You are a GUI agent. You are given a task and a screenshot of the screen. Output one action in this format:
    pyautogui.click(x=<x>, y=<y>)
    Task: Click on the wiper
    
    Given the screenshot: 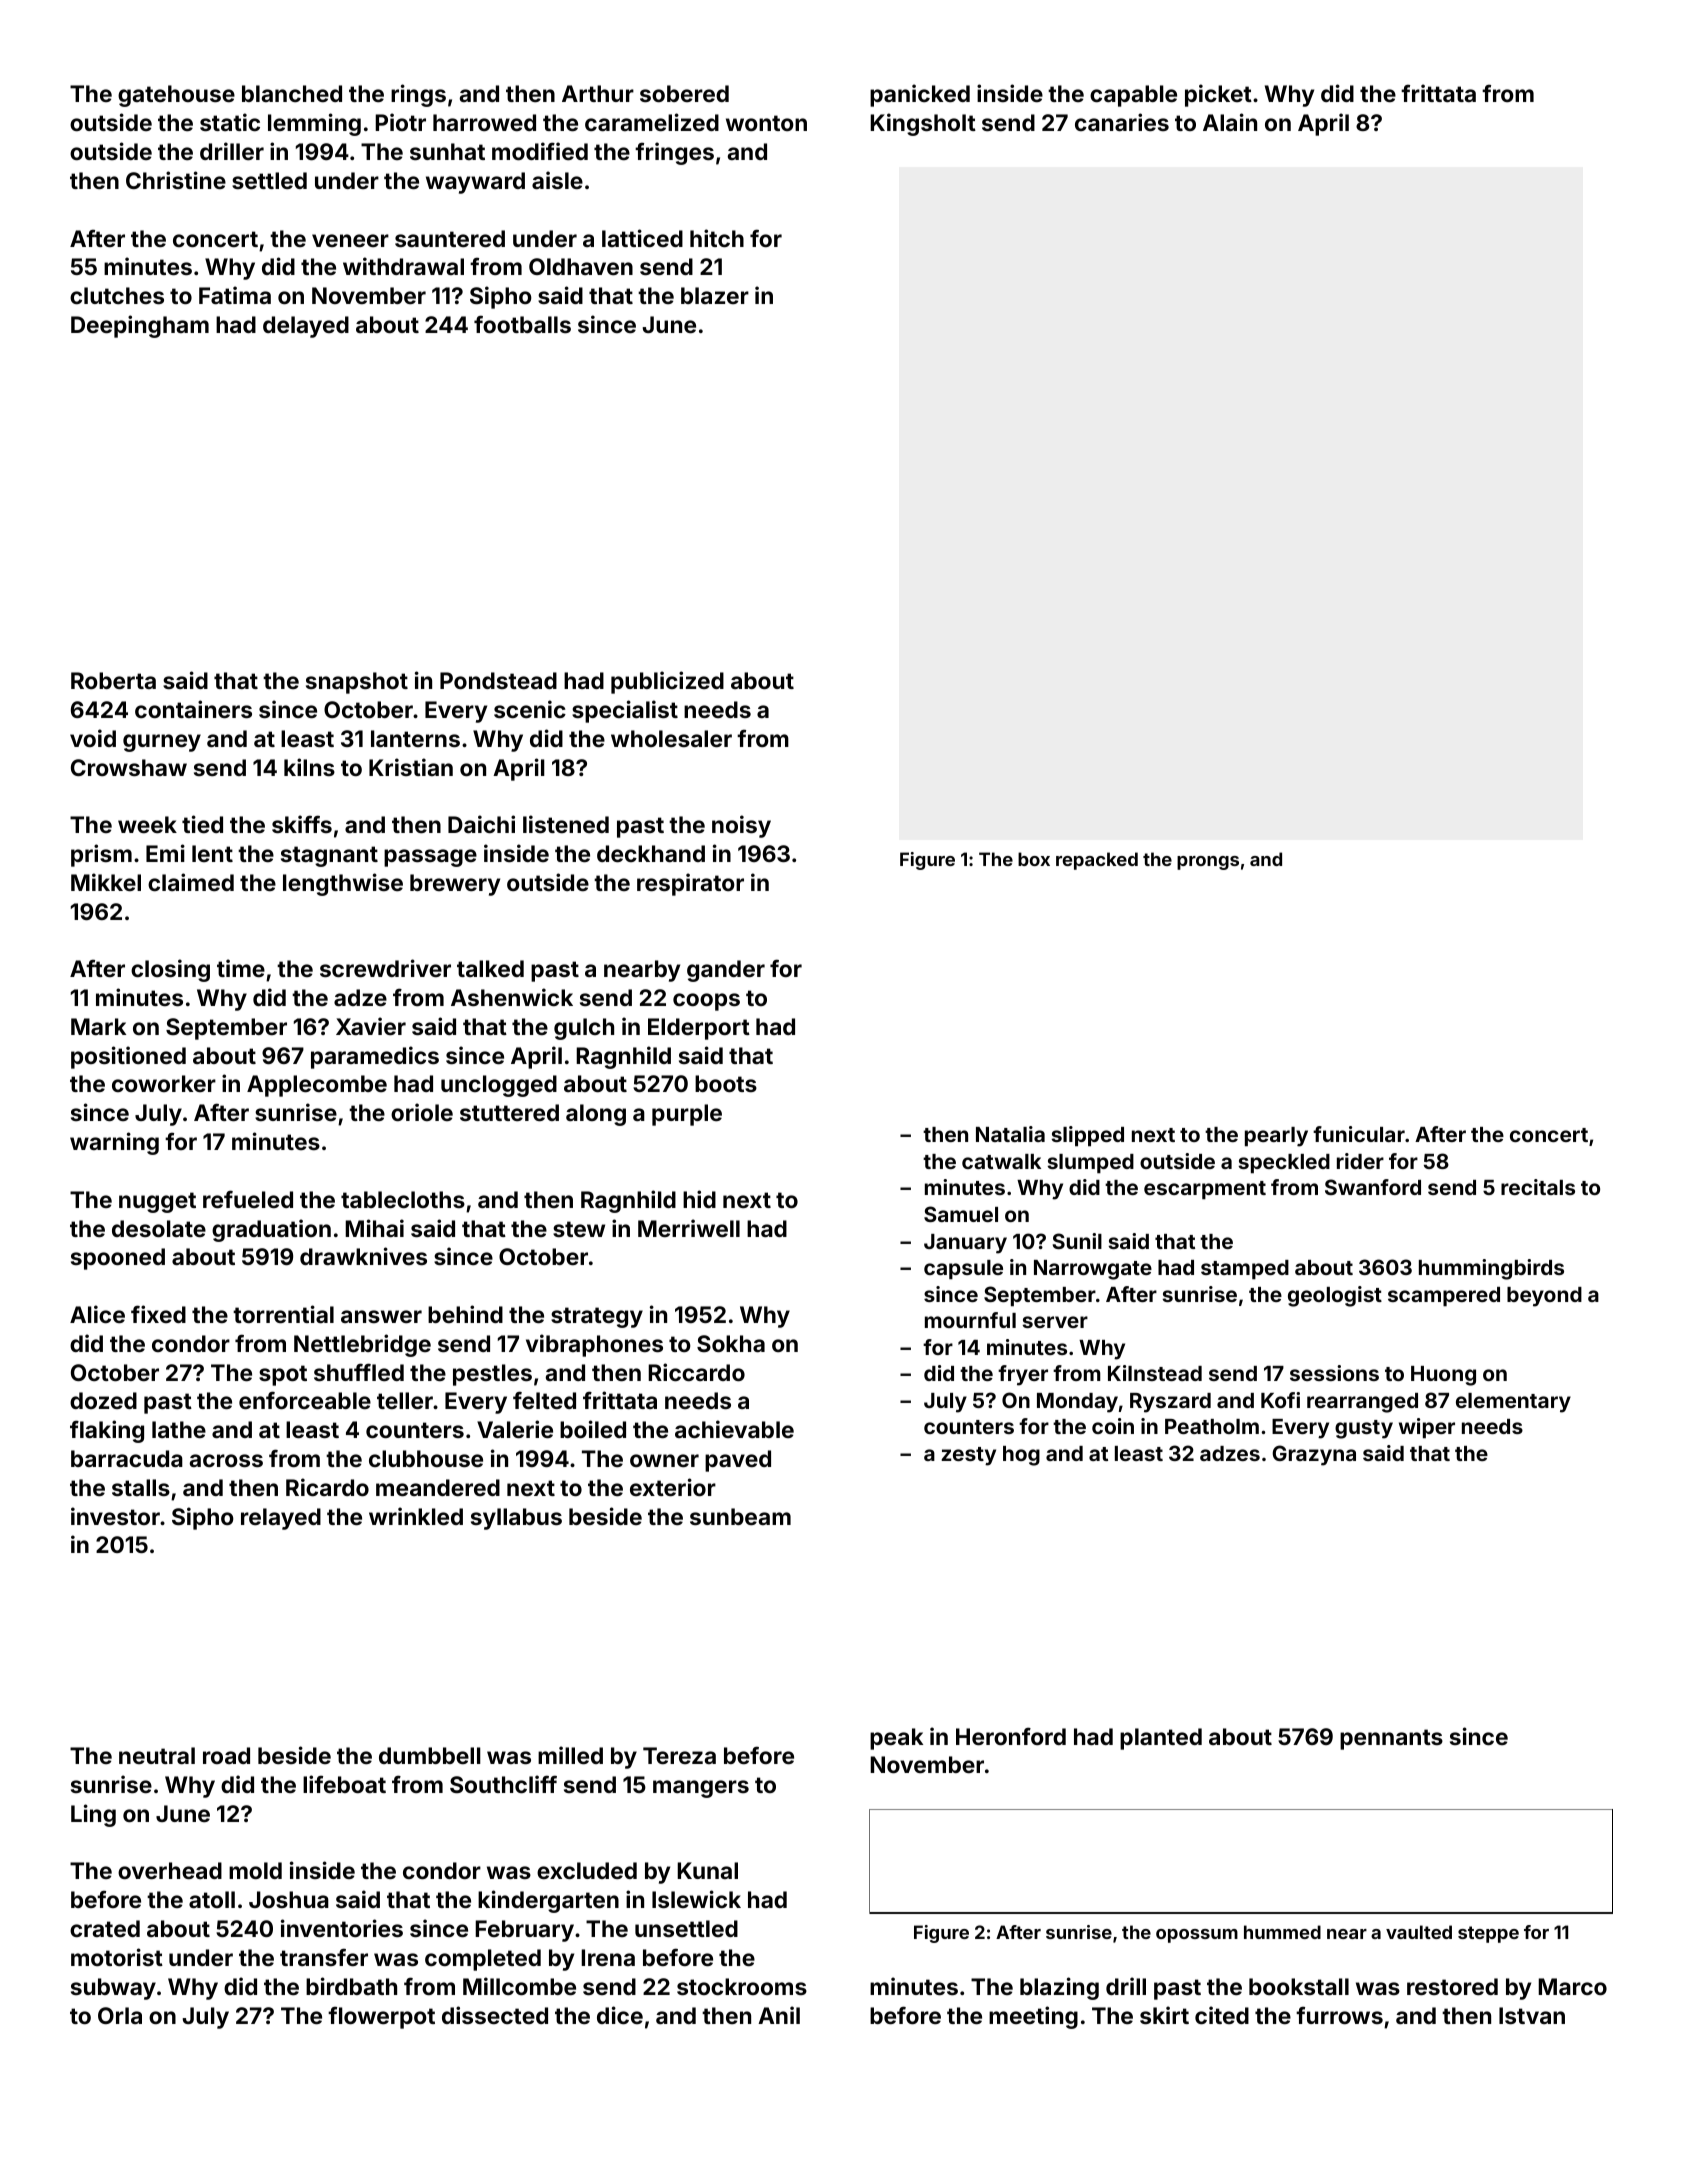 What is the action you would take?
    pyautogui.click(x=1427, y=1428)
